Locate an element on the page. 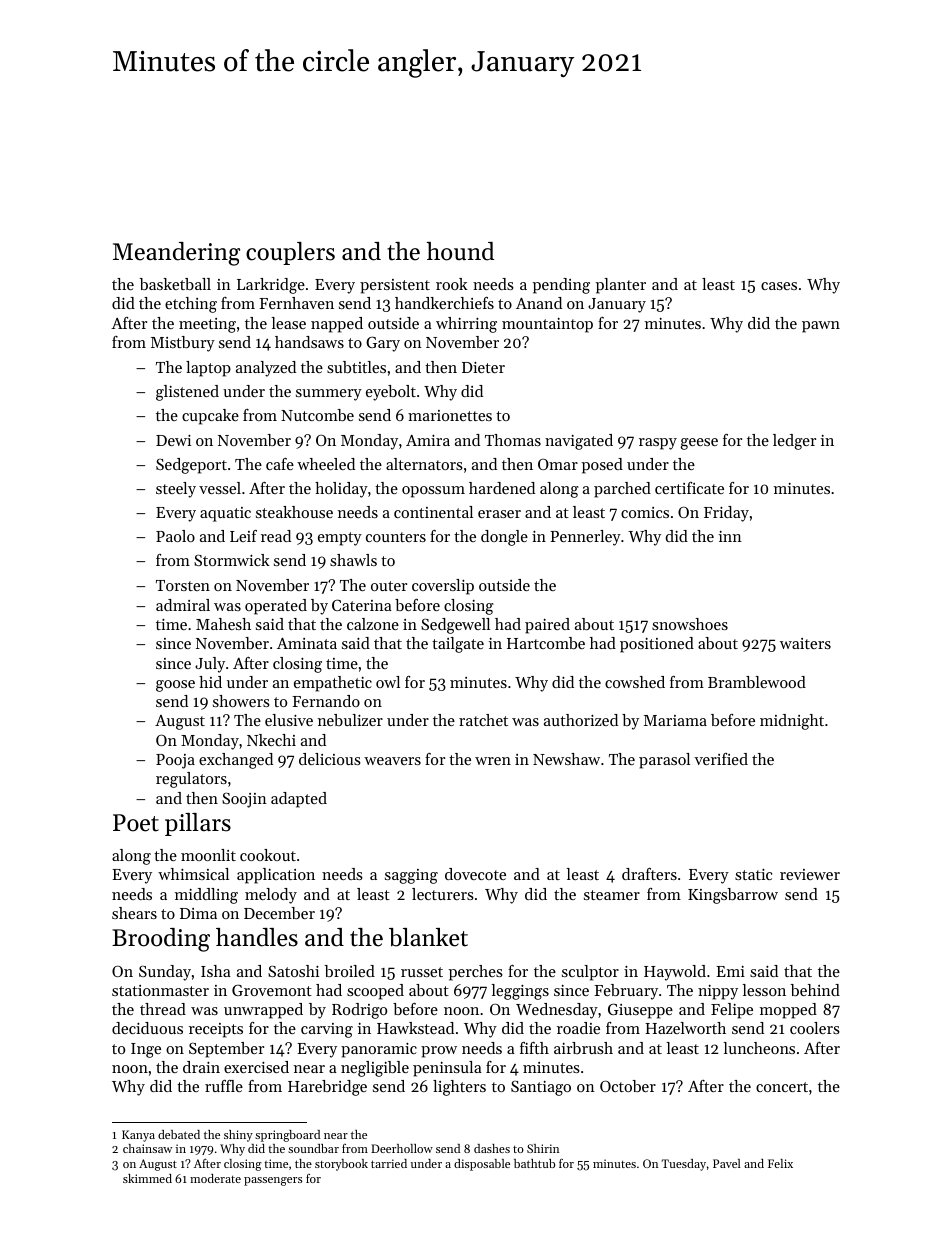 The width and height of the document is (952, 1233). disposable is located at coordinates (482, 1165).
